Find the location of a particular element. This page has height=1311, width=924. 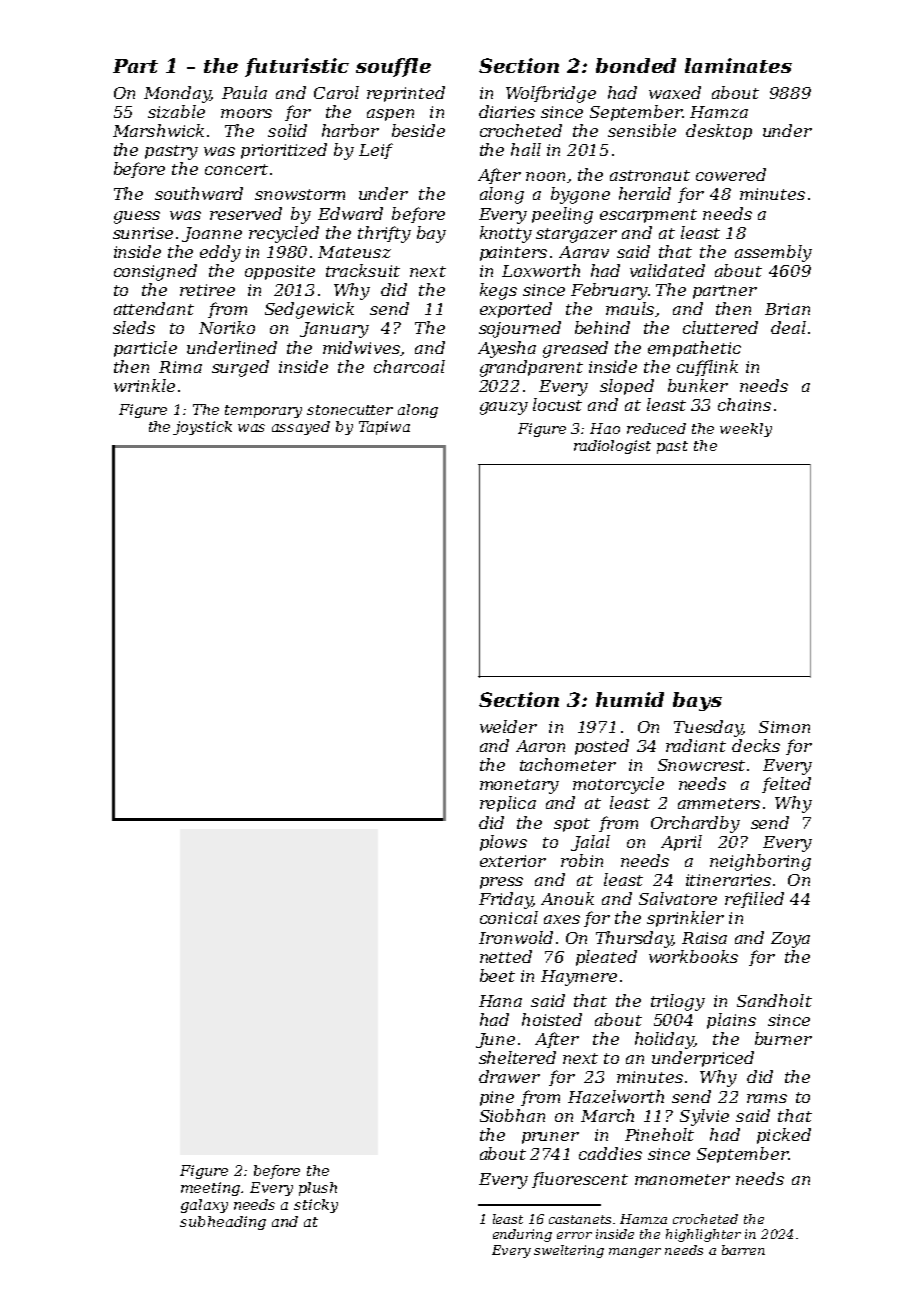

enduring is located at coordinates (522, 1235).
